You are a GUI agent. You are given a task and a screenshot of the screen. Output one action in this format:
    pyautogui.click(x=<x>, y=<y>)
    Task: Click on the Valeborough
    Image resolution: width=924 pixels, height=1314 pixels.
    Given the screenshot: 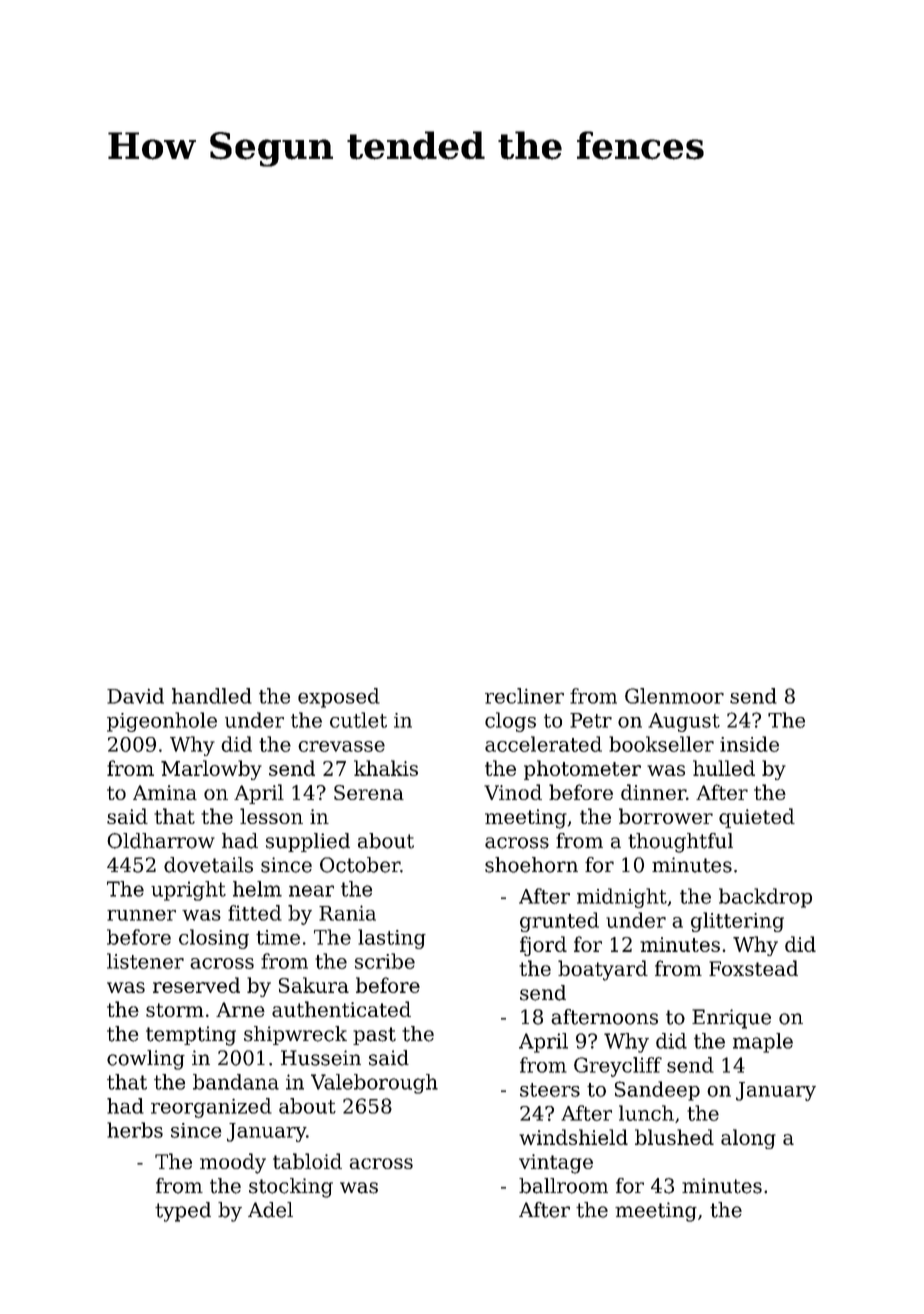 What is the action you would take?
    pyautogui.click(x=374, y=1084)
